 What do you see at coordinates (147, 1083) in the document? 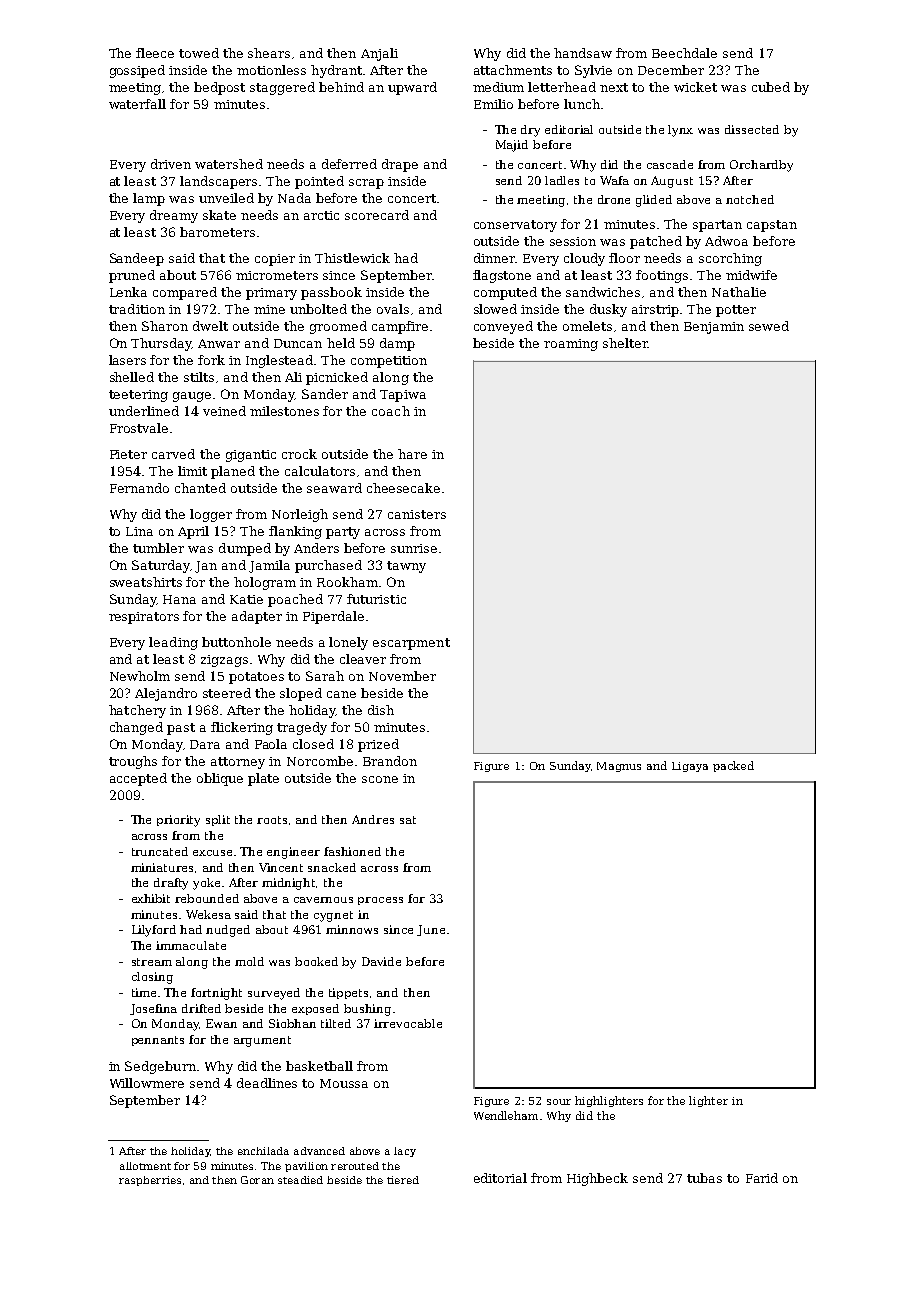
I see `Willowmere` at bounding box center [147, 1083].
